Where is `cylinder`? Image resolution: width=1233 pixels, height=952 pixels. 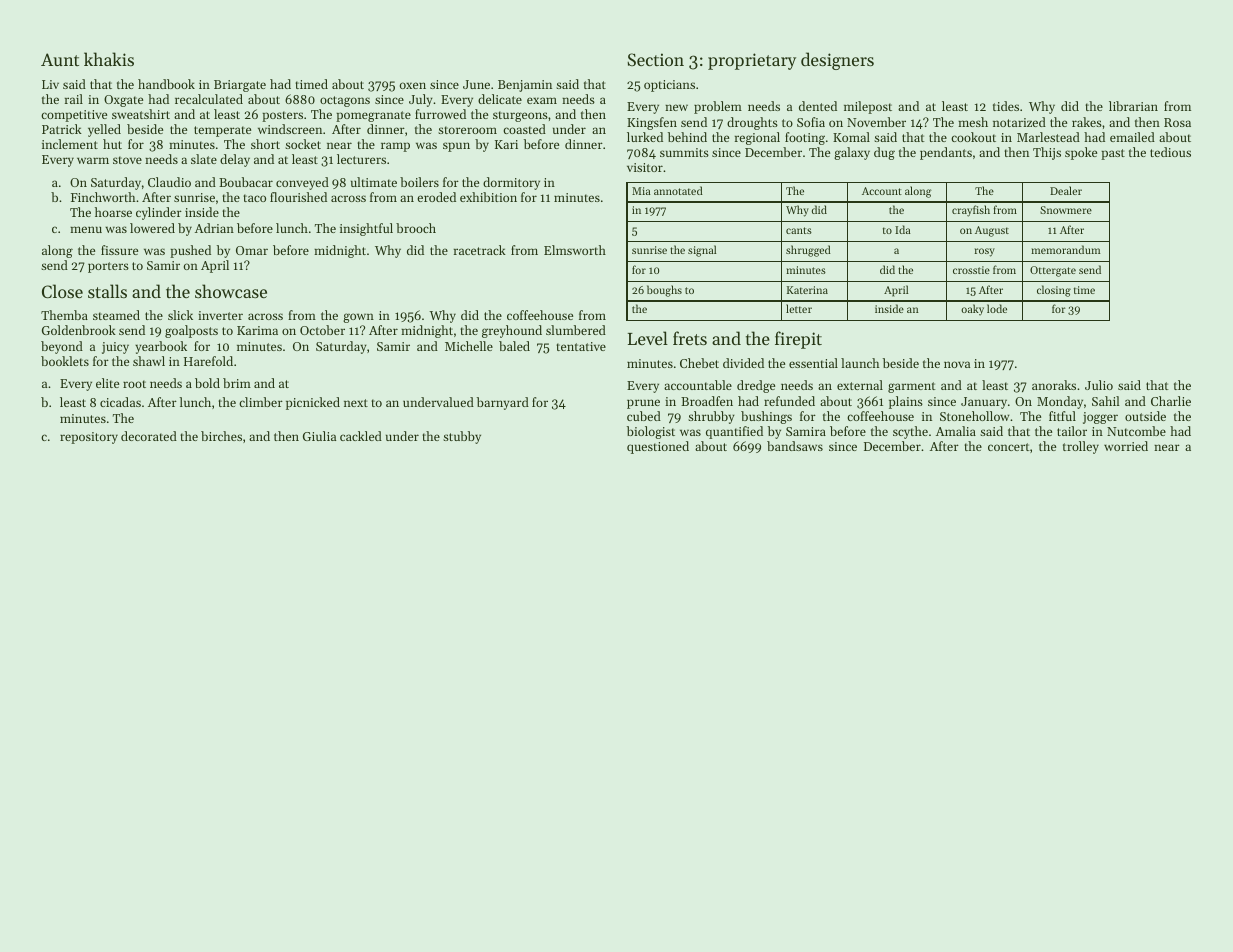 cylinder is located at coordinates (159, 213).
